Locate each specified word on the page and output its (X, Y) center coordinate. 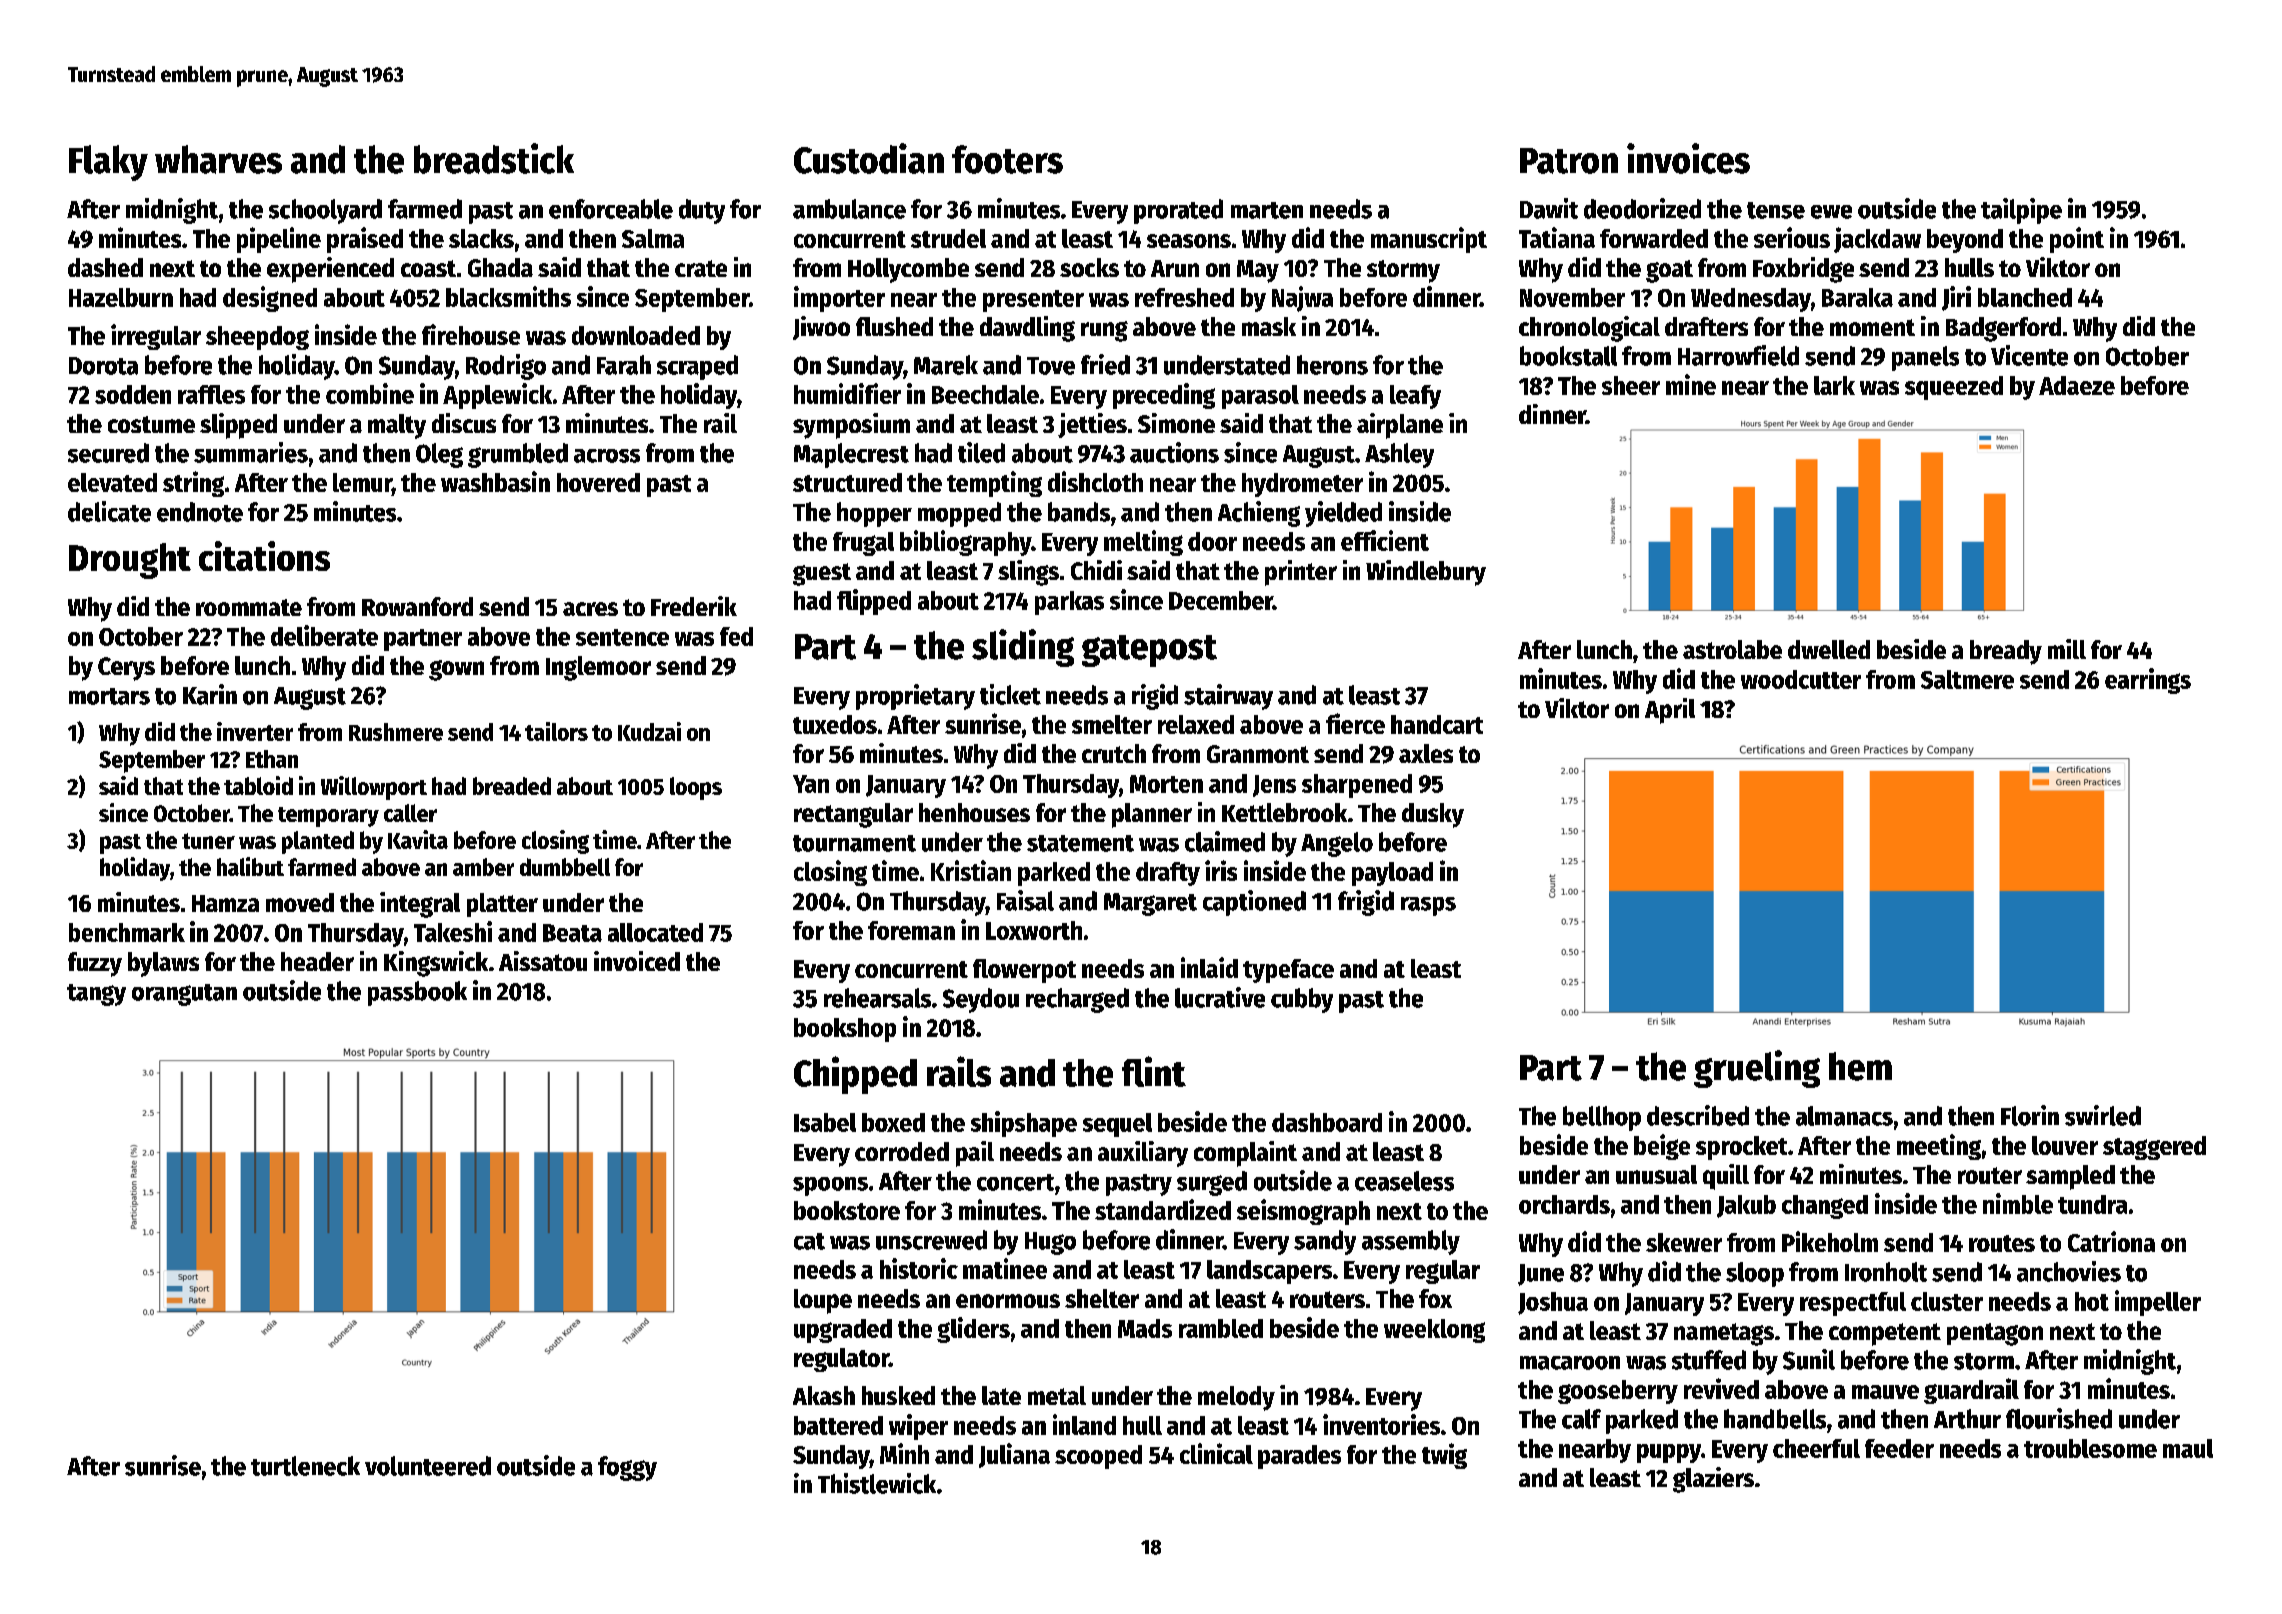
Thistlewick (877, 1483)
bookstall (1568, 356)
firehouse (471, 334)
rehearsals (877, 998)
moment (1872, 327)
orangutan (184, 995)
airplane (1400, 426)
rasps (1428, 906)
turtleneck (305, 1466)
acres (590, 609)
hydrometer (1302, 485)
